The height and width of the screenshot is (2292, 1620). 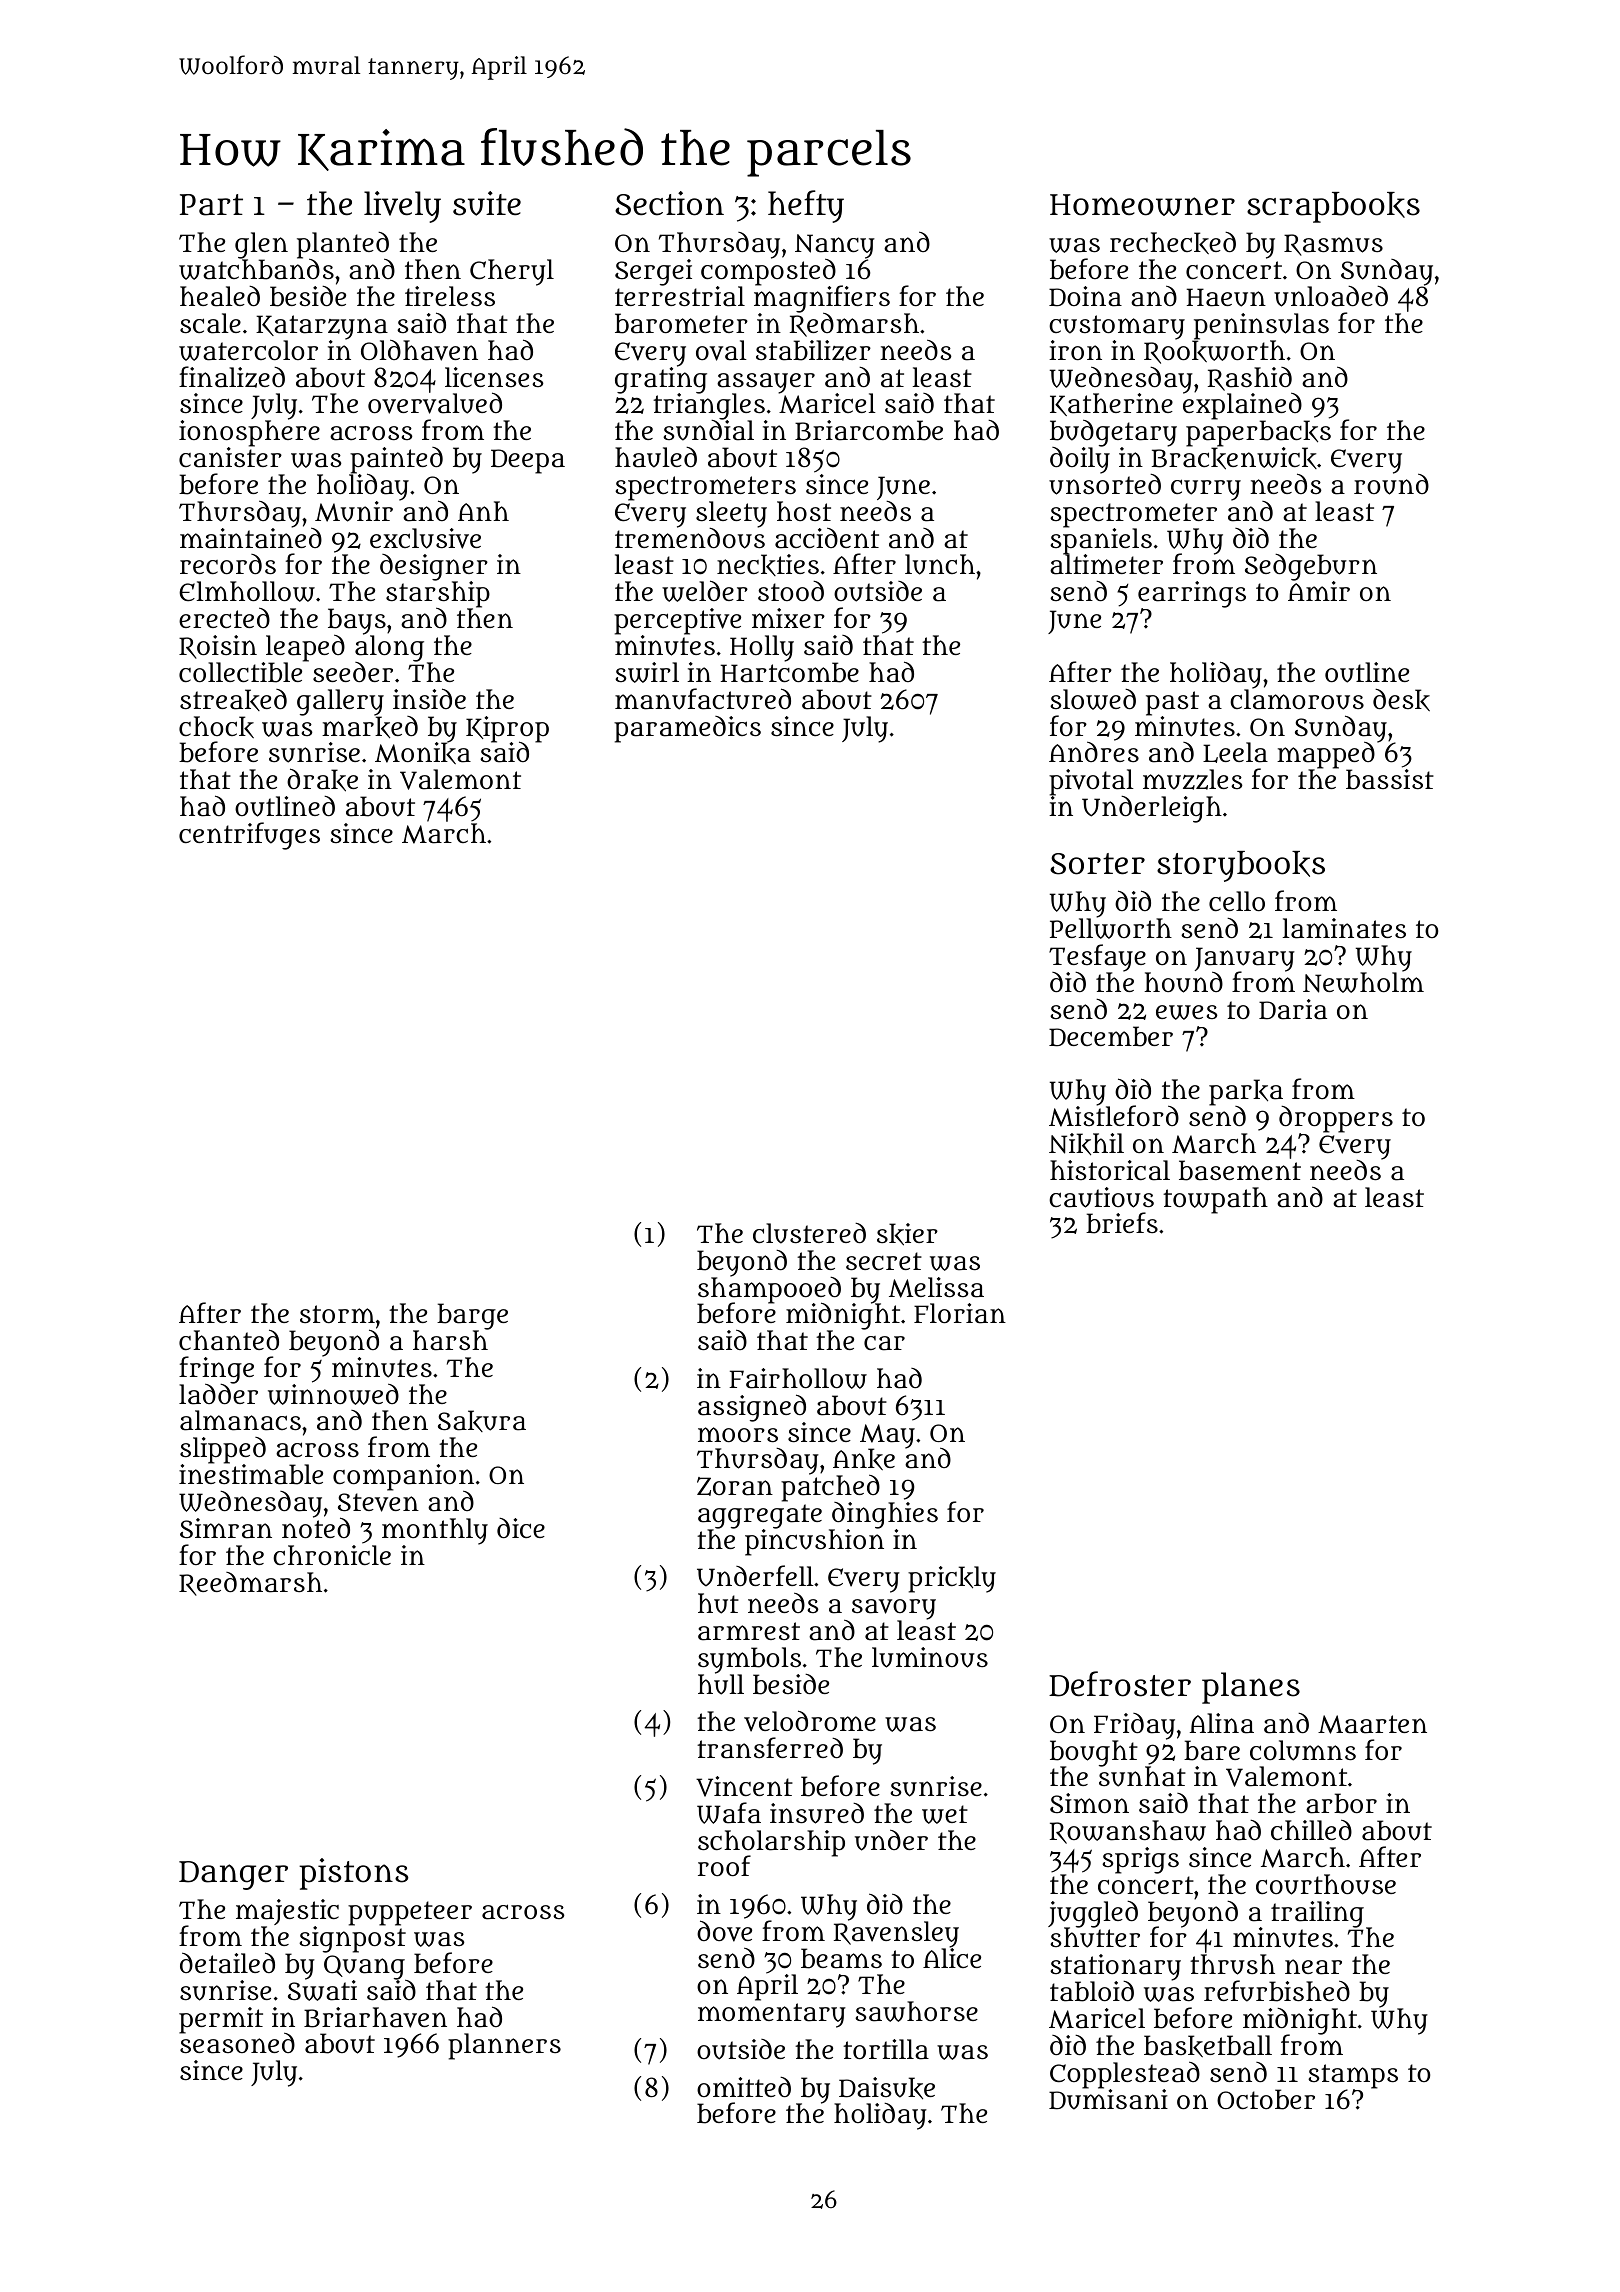 What do you see at coordinates (504, 2046) in the screenshot?
I see `planners` at bounding box center [504, 2046].
